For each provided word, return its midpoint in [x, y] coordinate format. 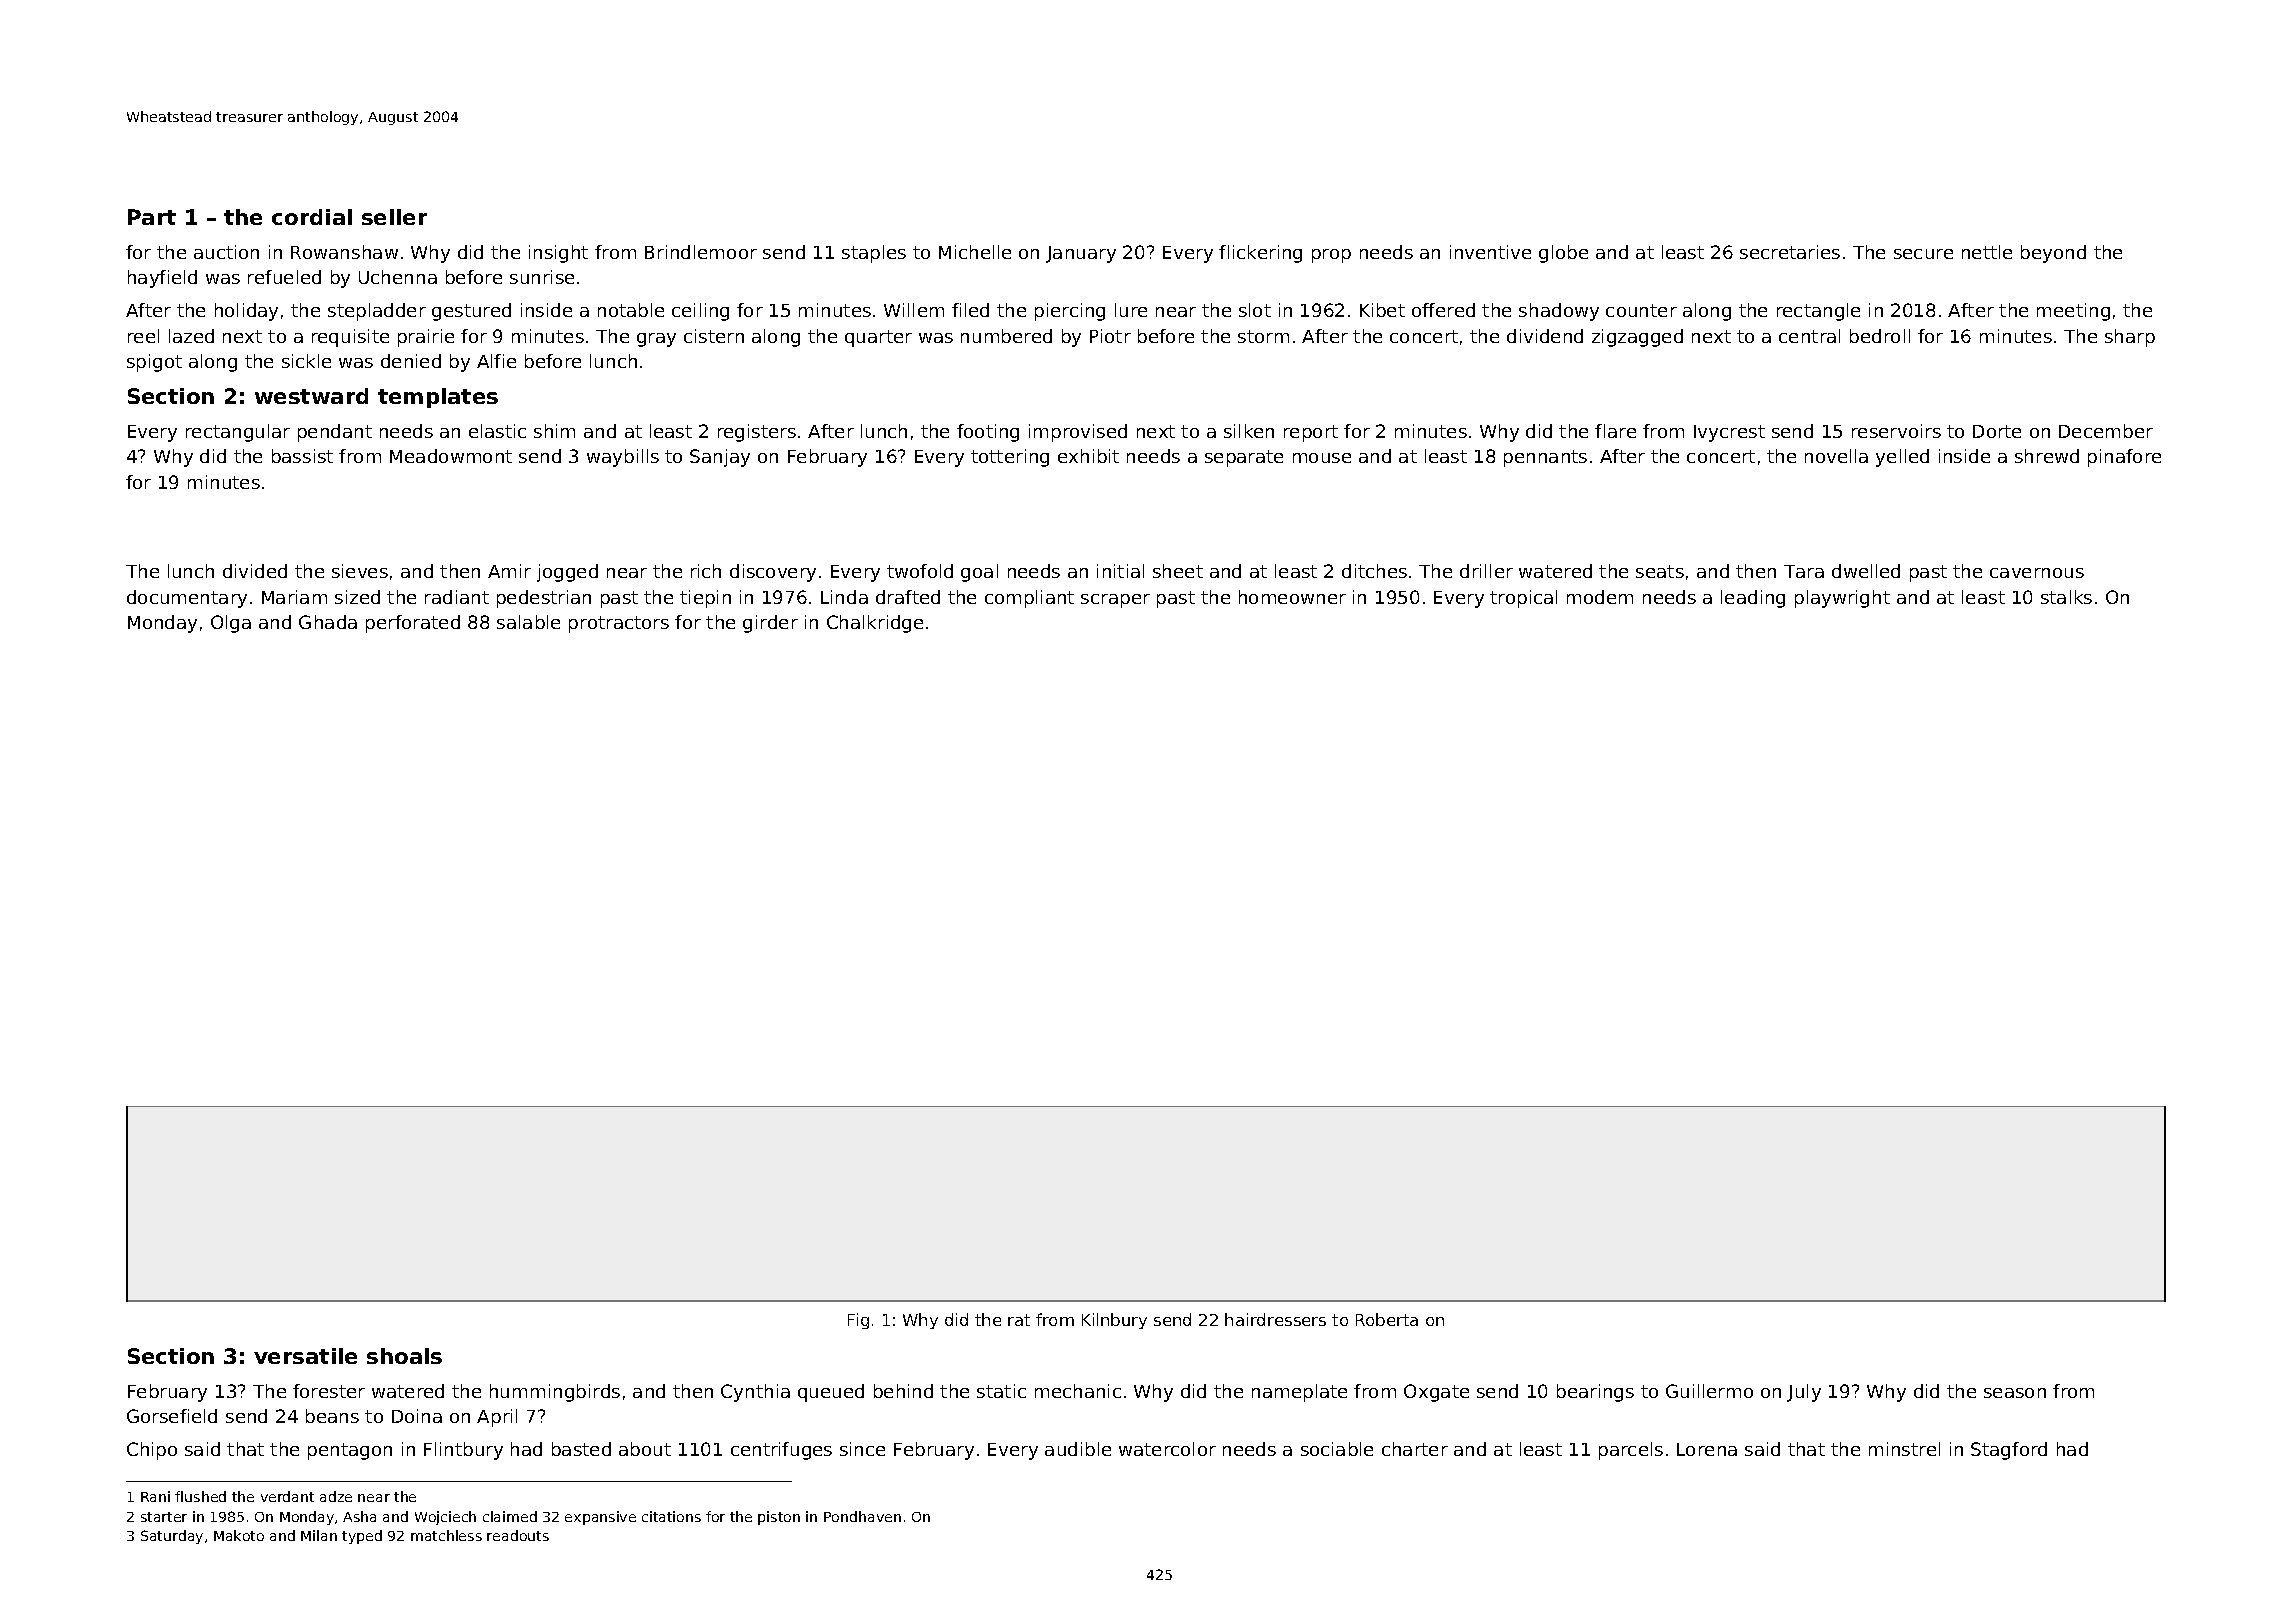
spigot [154, 363]
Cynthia [755, 1393]
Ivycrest [1729, 433]
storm [1263, 336]
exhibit [1088, 456]
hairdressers [1275, 1319]
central [1809, 336]
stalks [2066, 597]
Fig [858, 1321]
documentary [187, 599]
